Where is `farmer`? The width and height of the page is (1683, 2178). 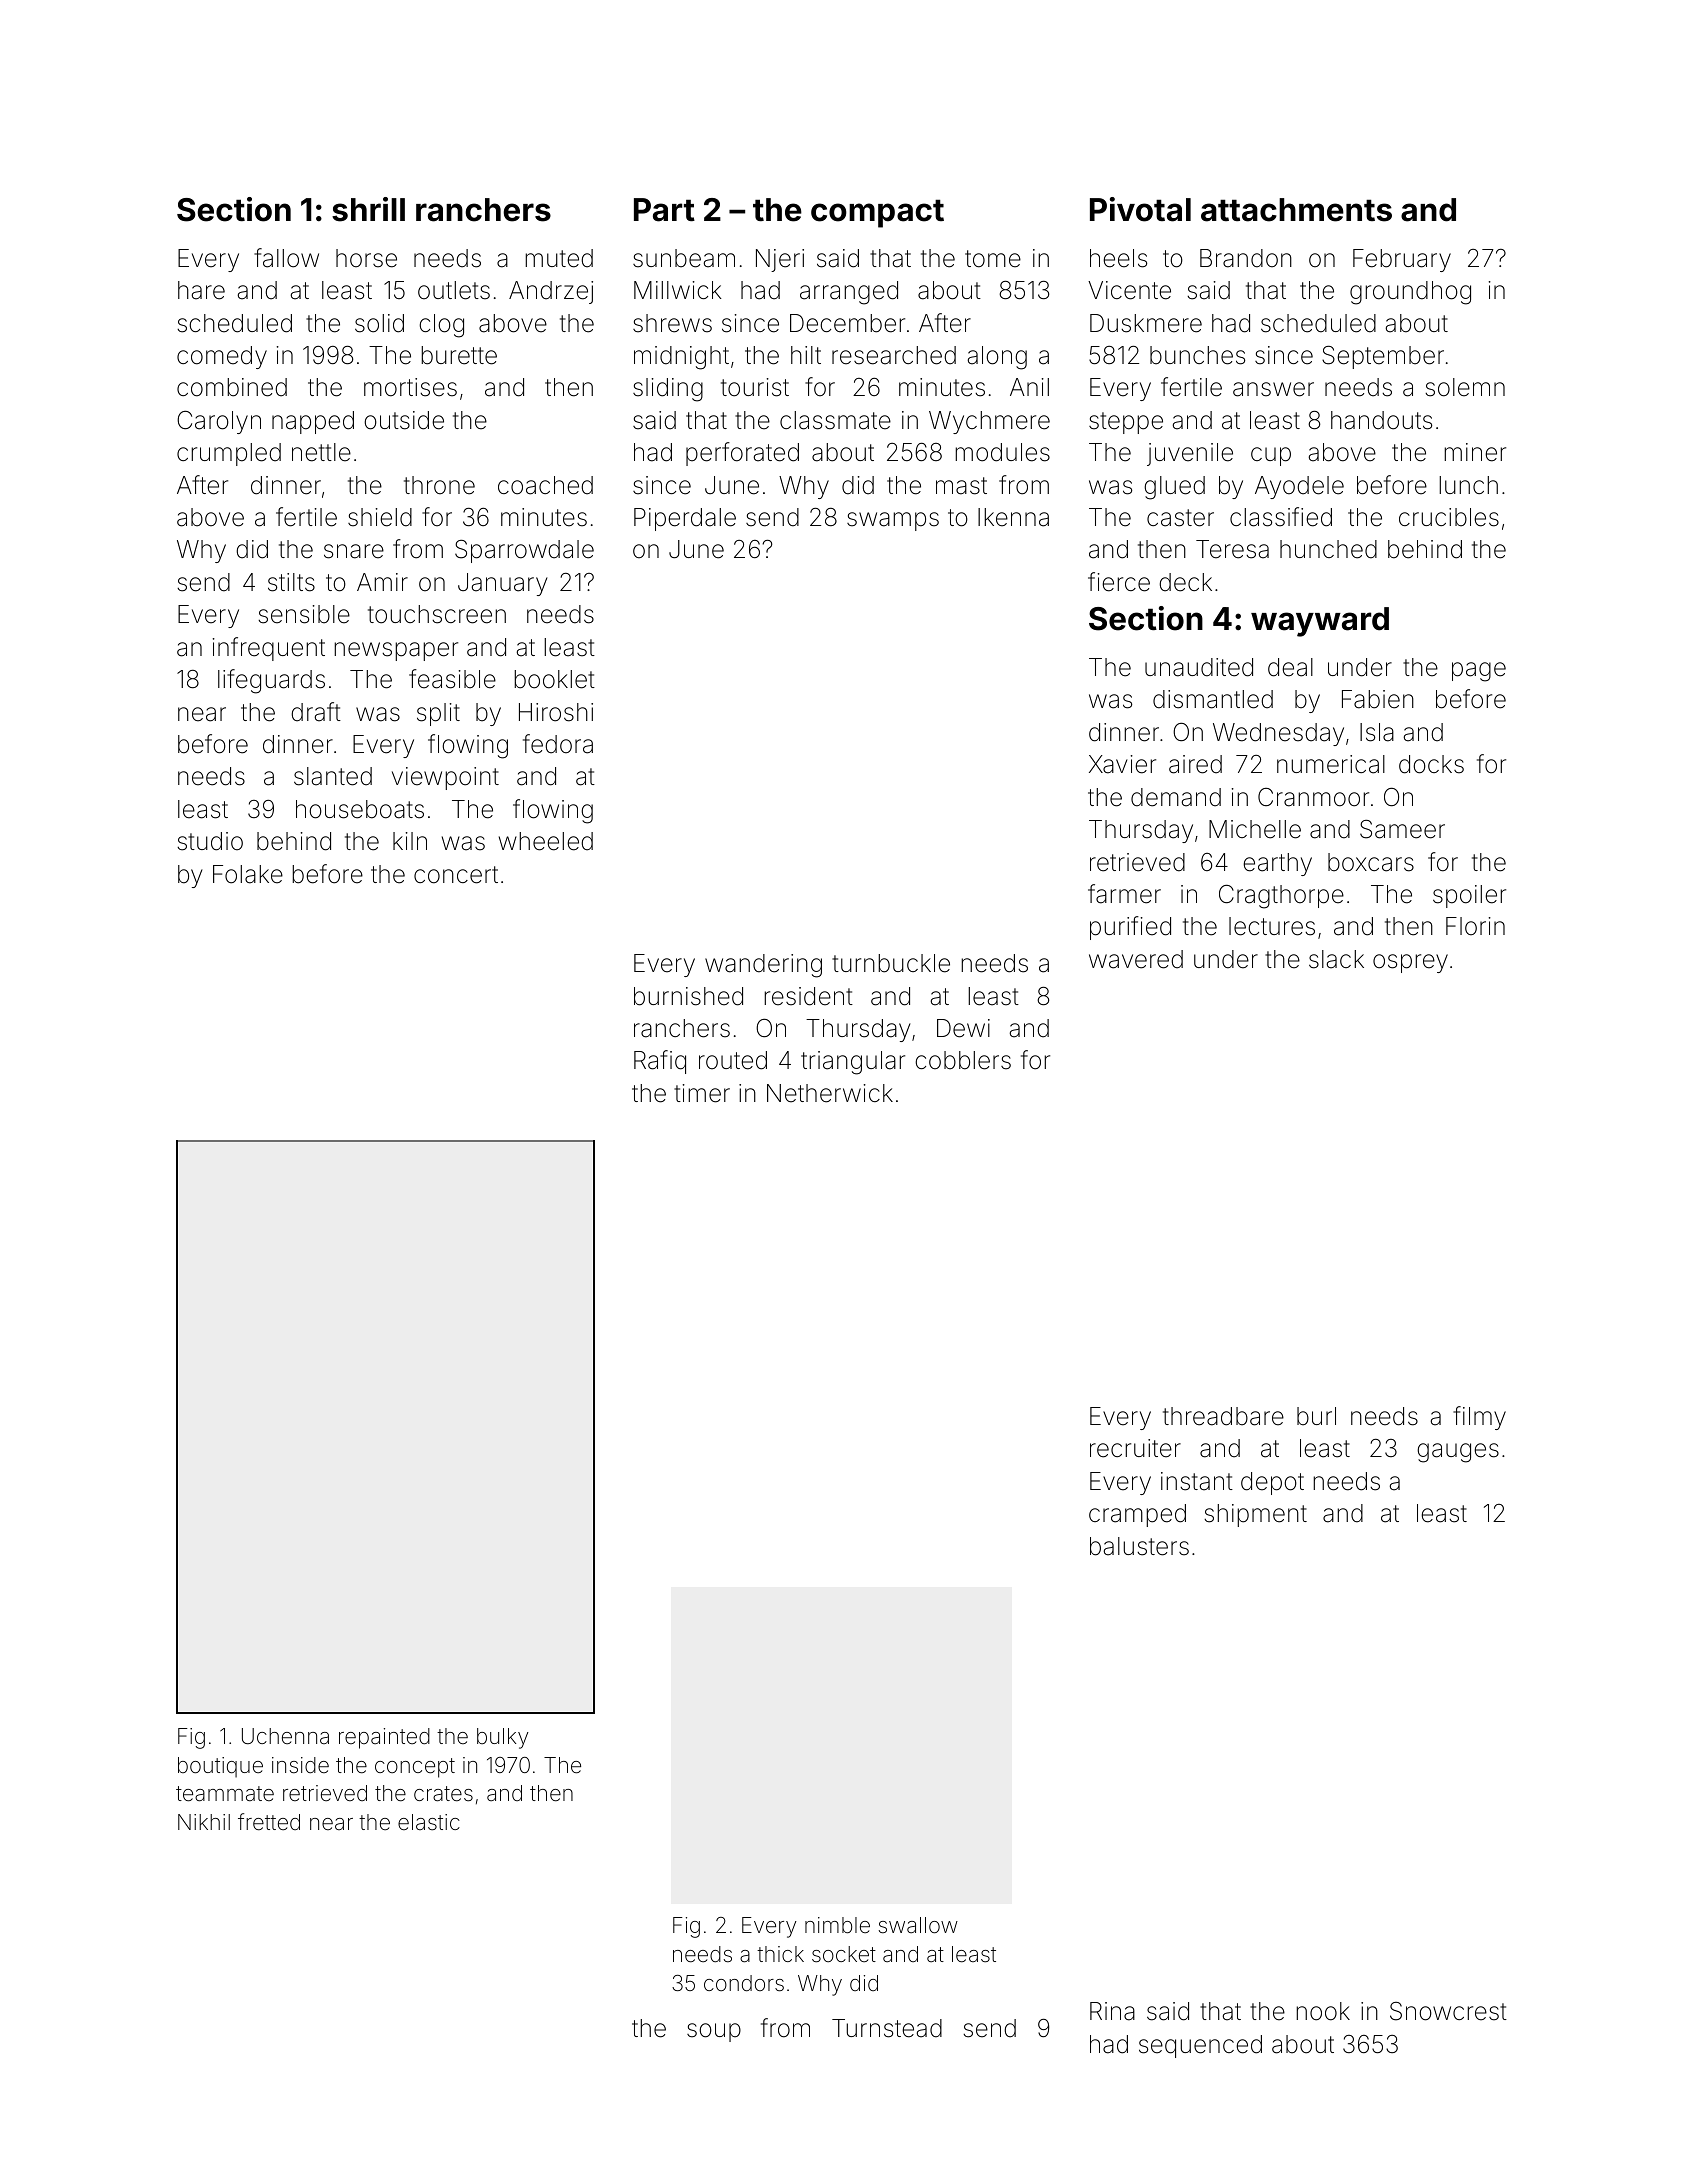 farmer is located at coordinates (1124, 894).
